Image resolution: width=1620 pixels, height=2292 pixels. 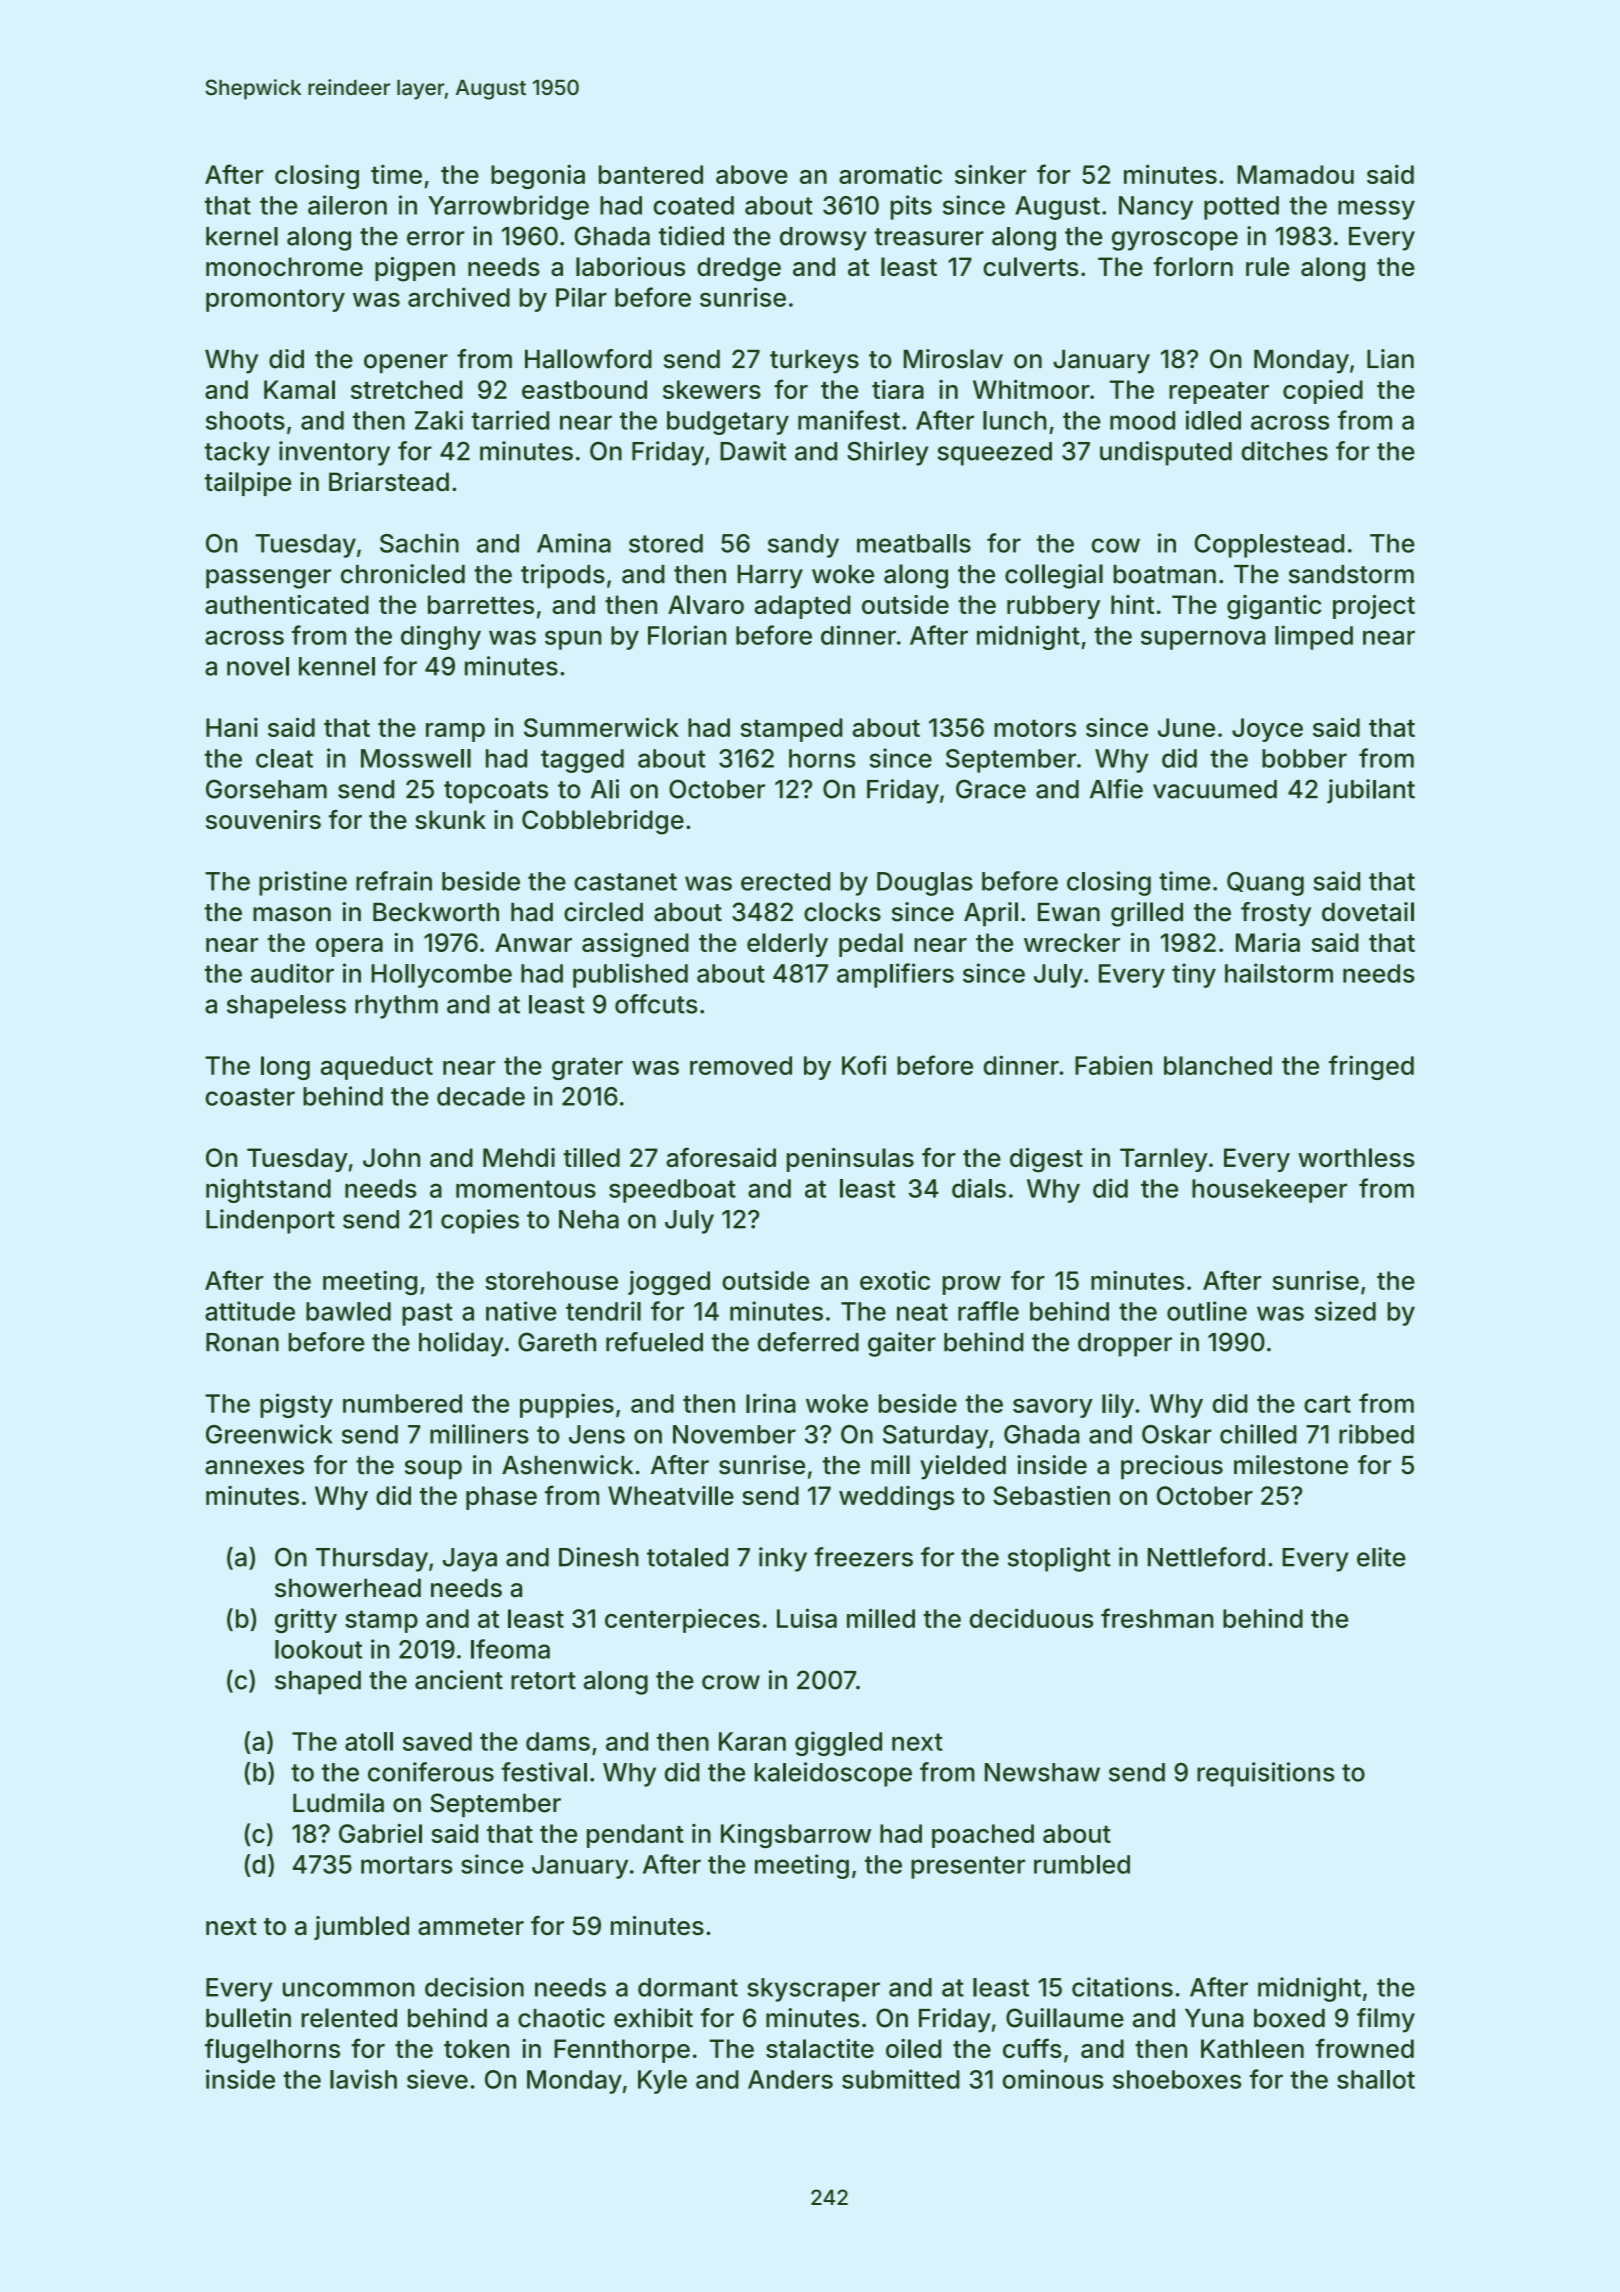 I want to click on drowsy, so click(x=823, y=239).
